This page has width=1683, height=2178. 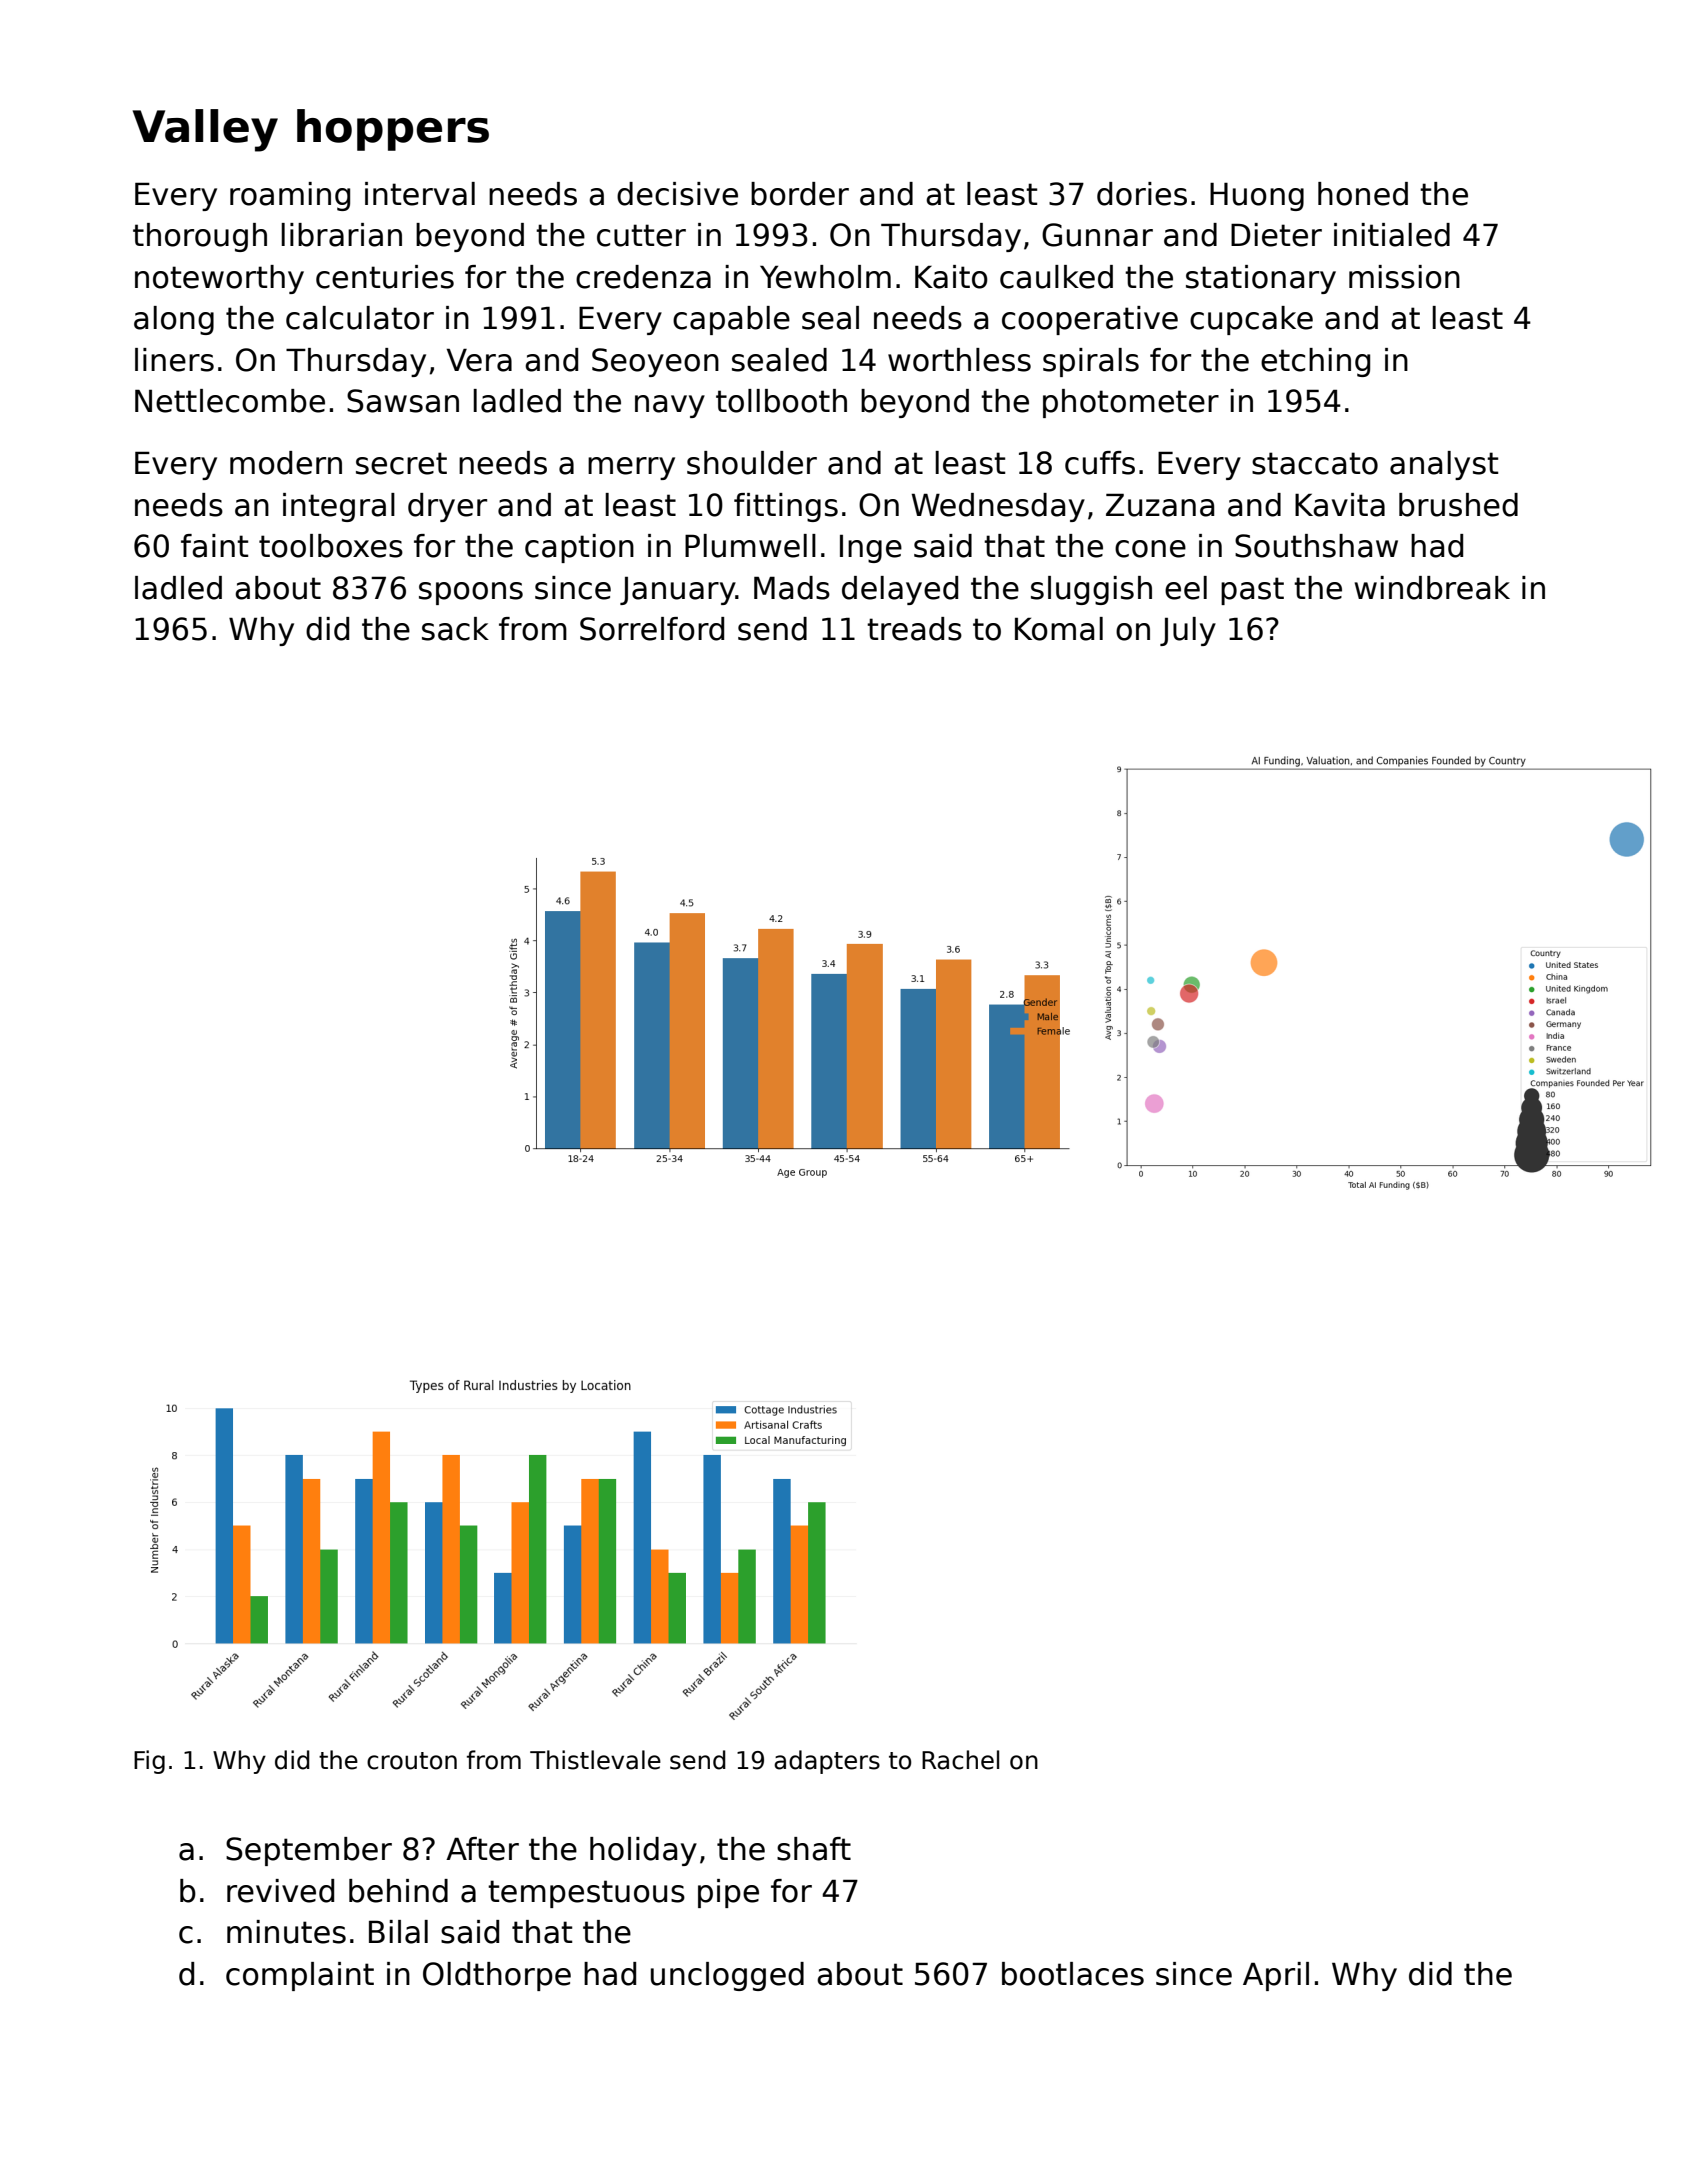 What do you see at coordinates (951, 277) in the page?
I see `Kaito` at bounding box center [951, 277].
